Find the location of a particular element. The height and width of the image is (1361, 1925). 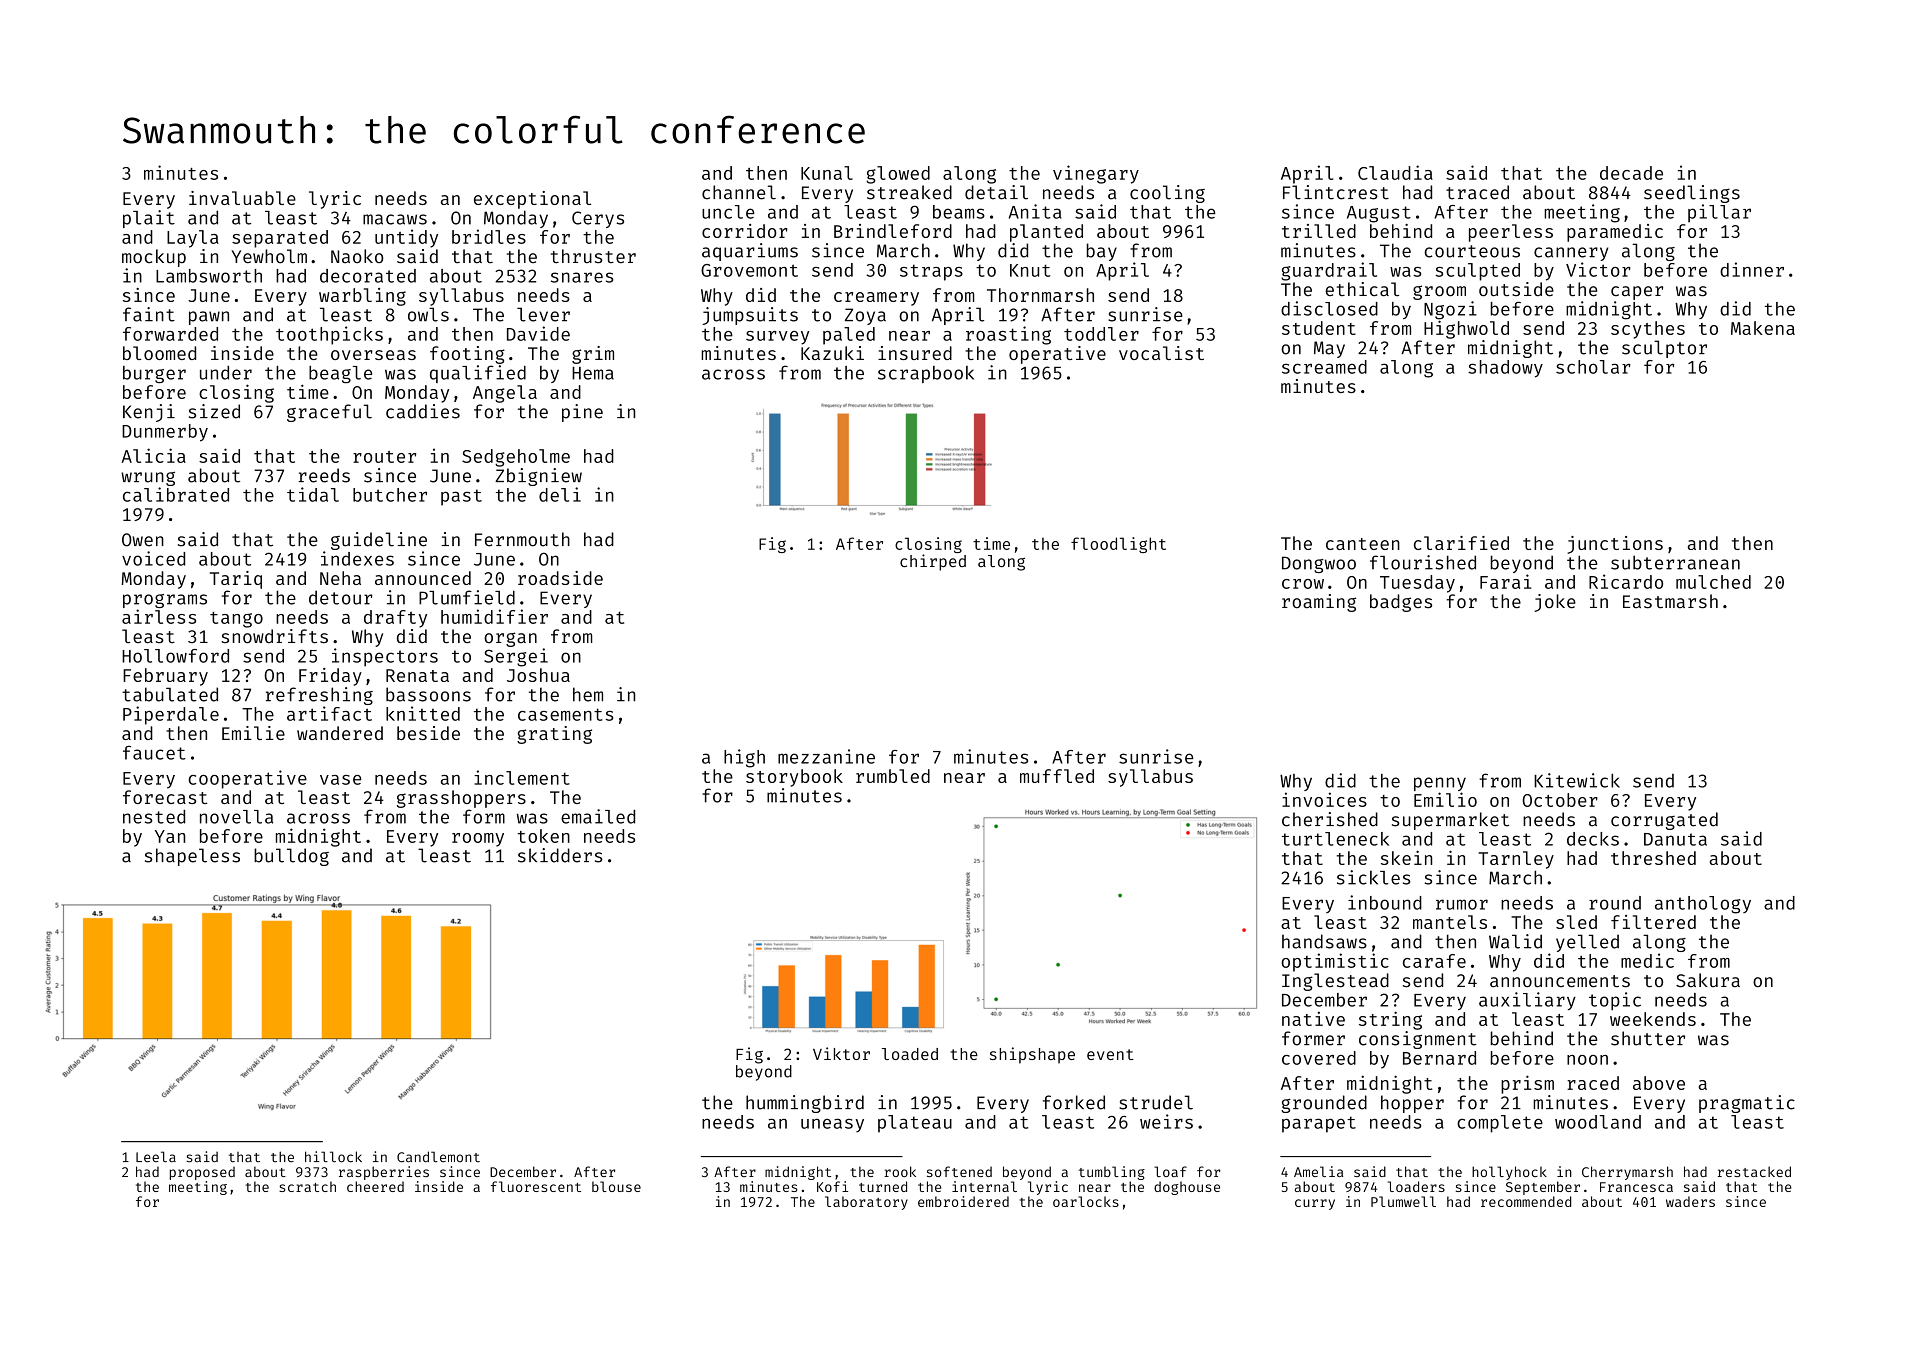

Danuta is located at coordinates (1675, 839).
